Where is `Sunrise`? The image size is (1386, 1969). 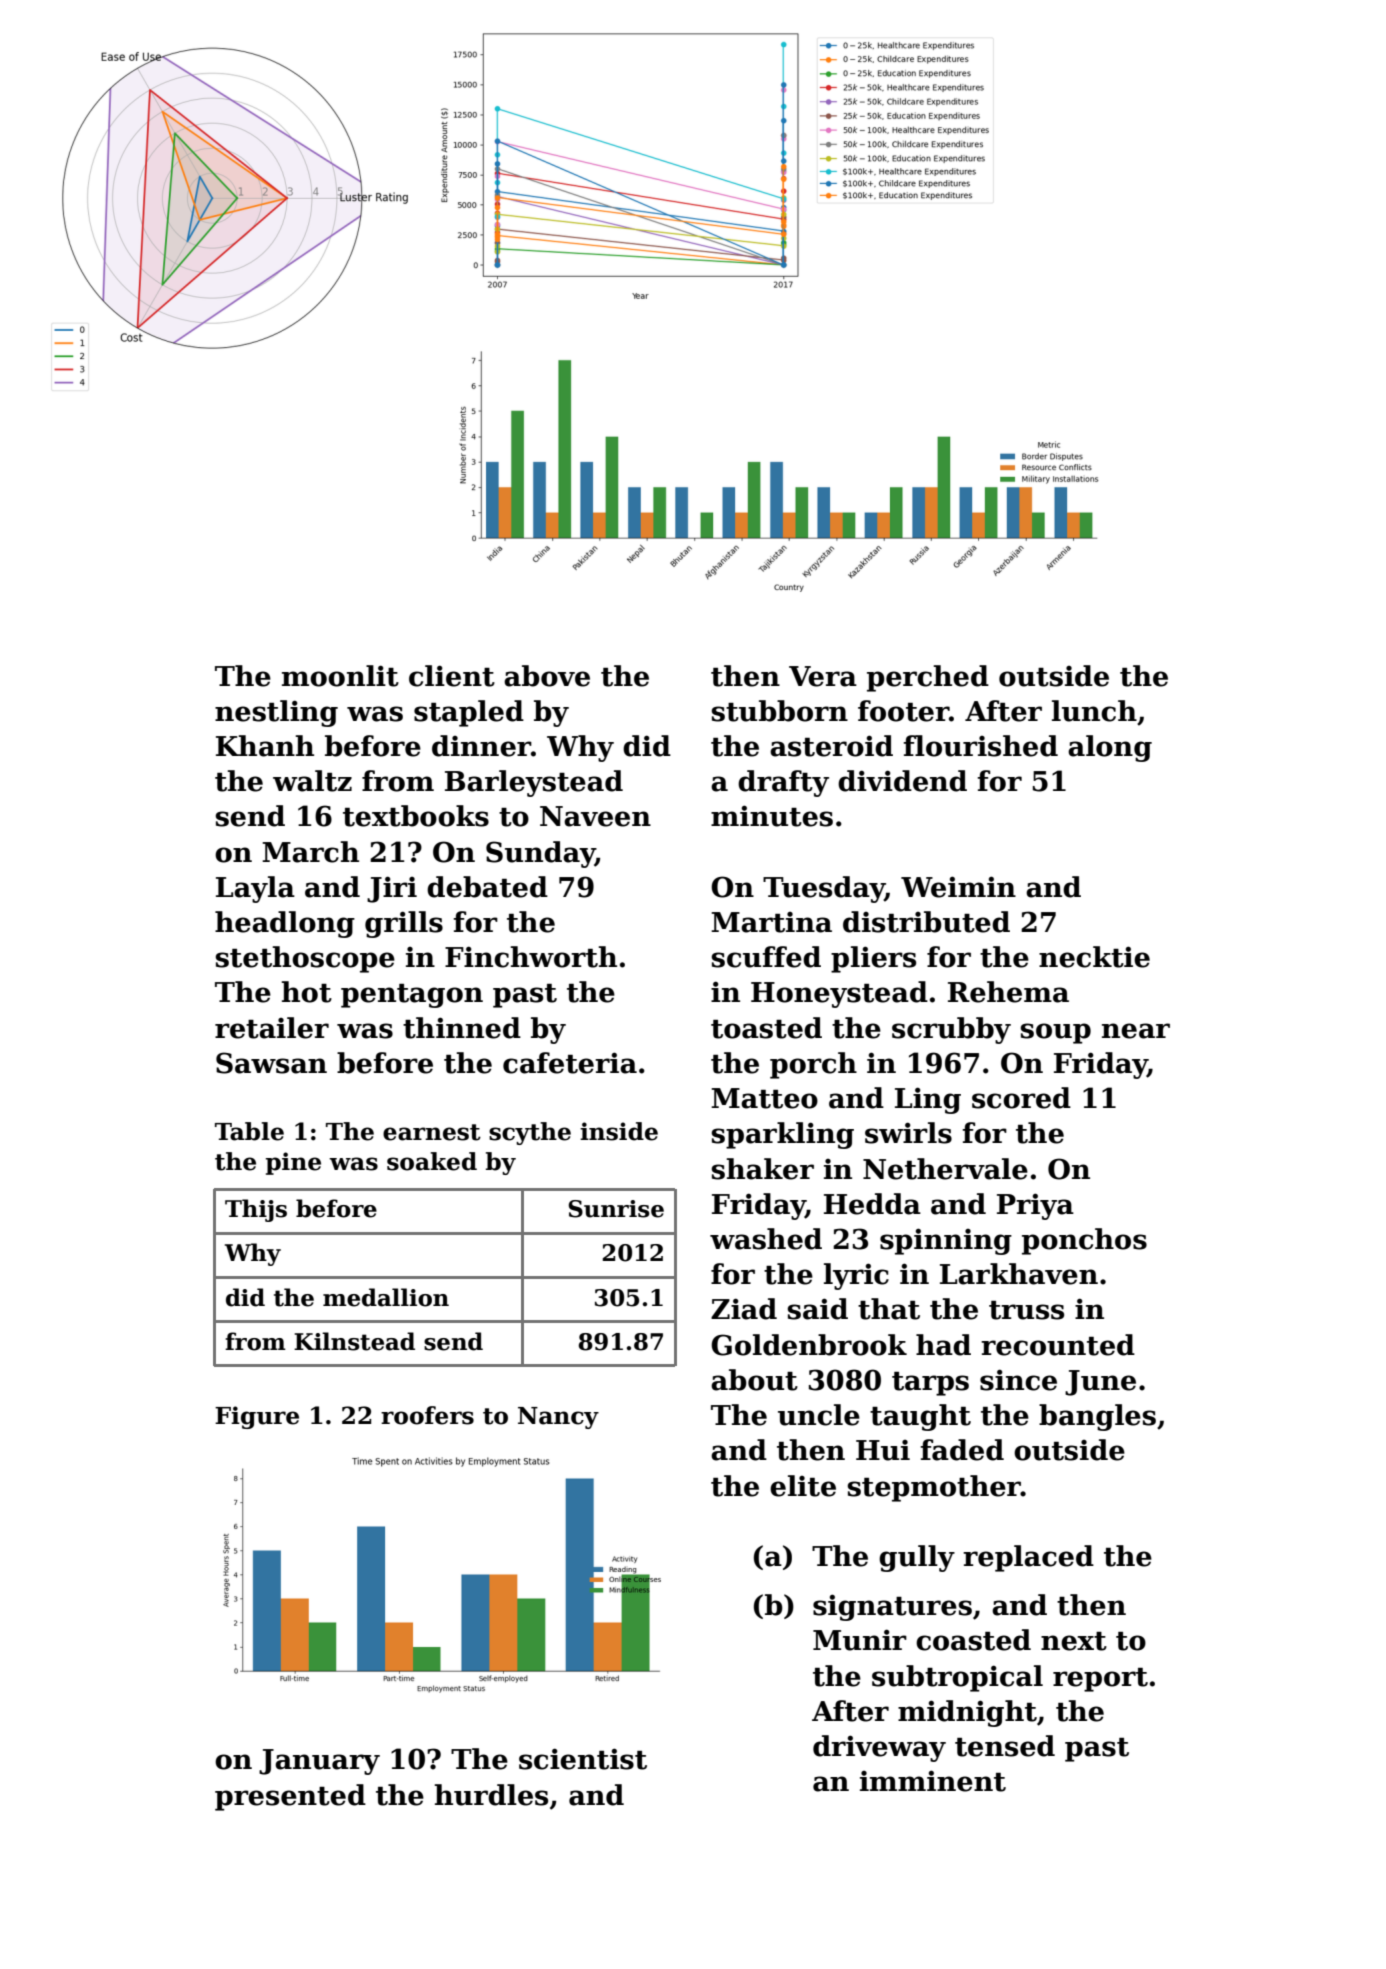 Sunrise is located at coordinates (616, 1209).
